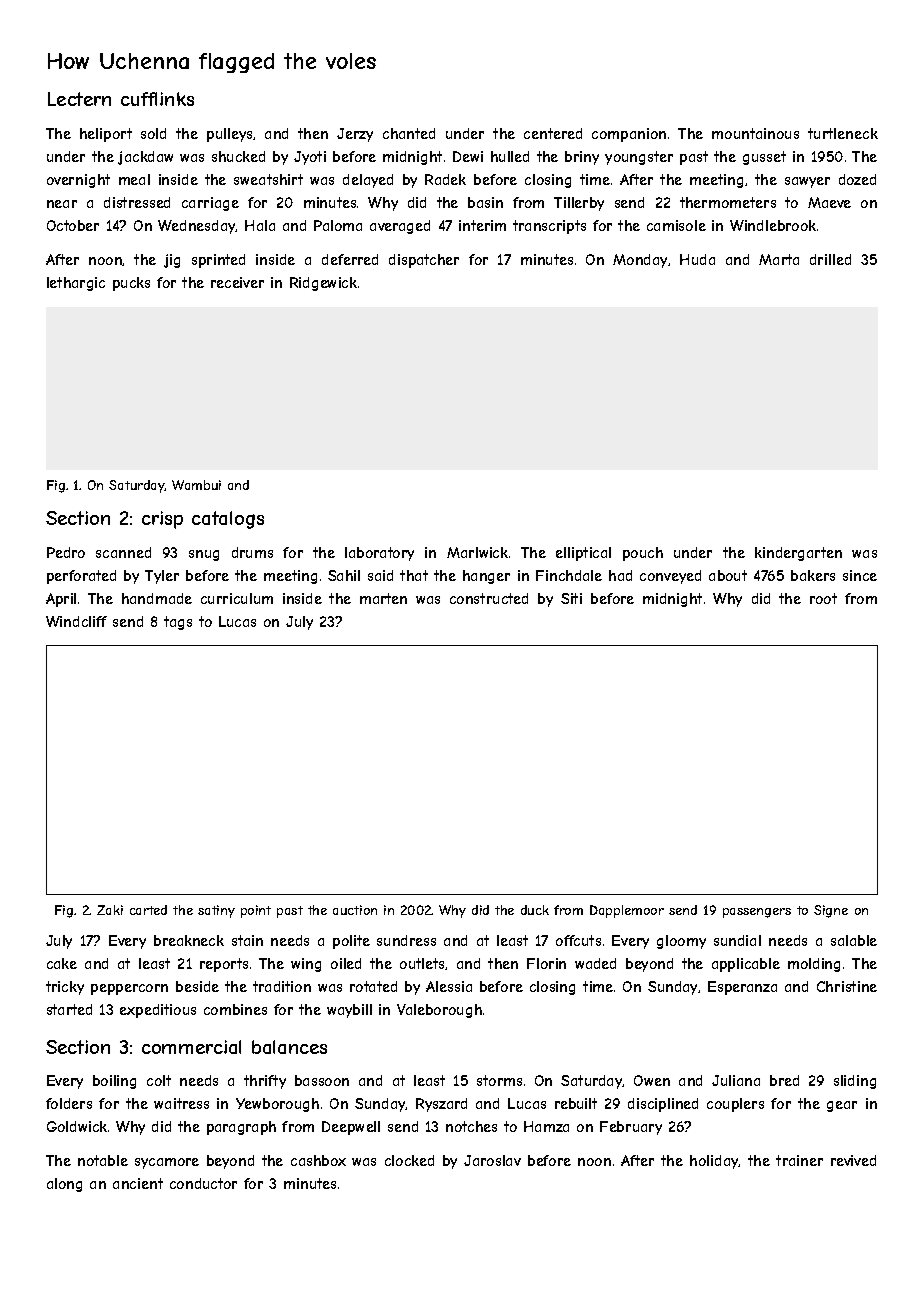  Describe the element at coordinates (798, 554) in the page. I see `kindergarten` at that location.
